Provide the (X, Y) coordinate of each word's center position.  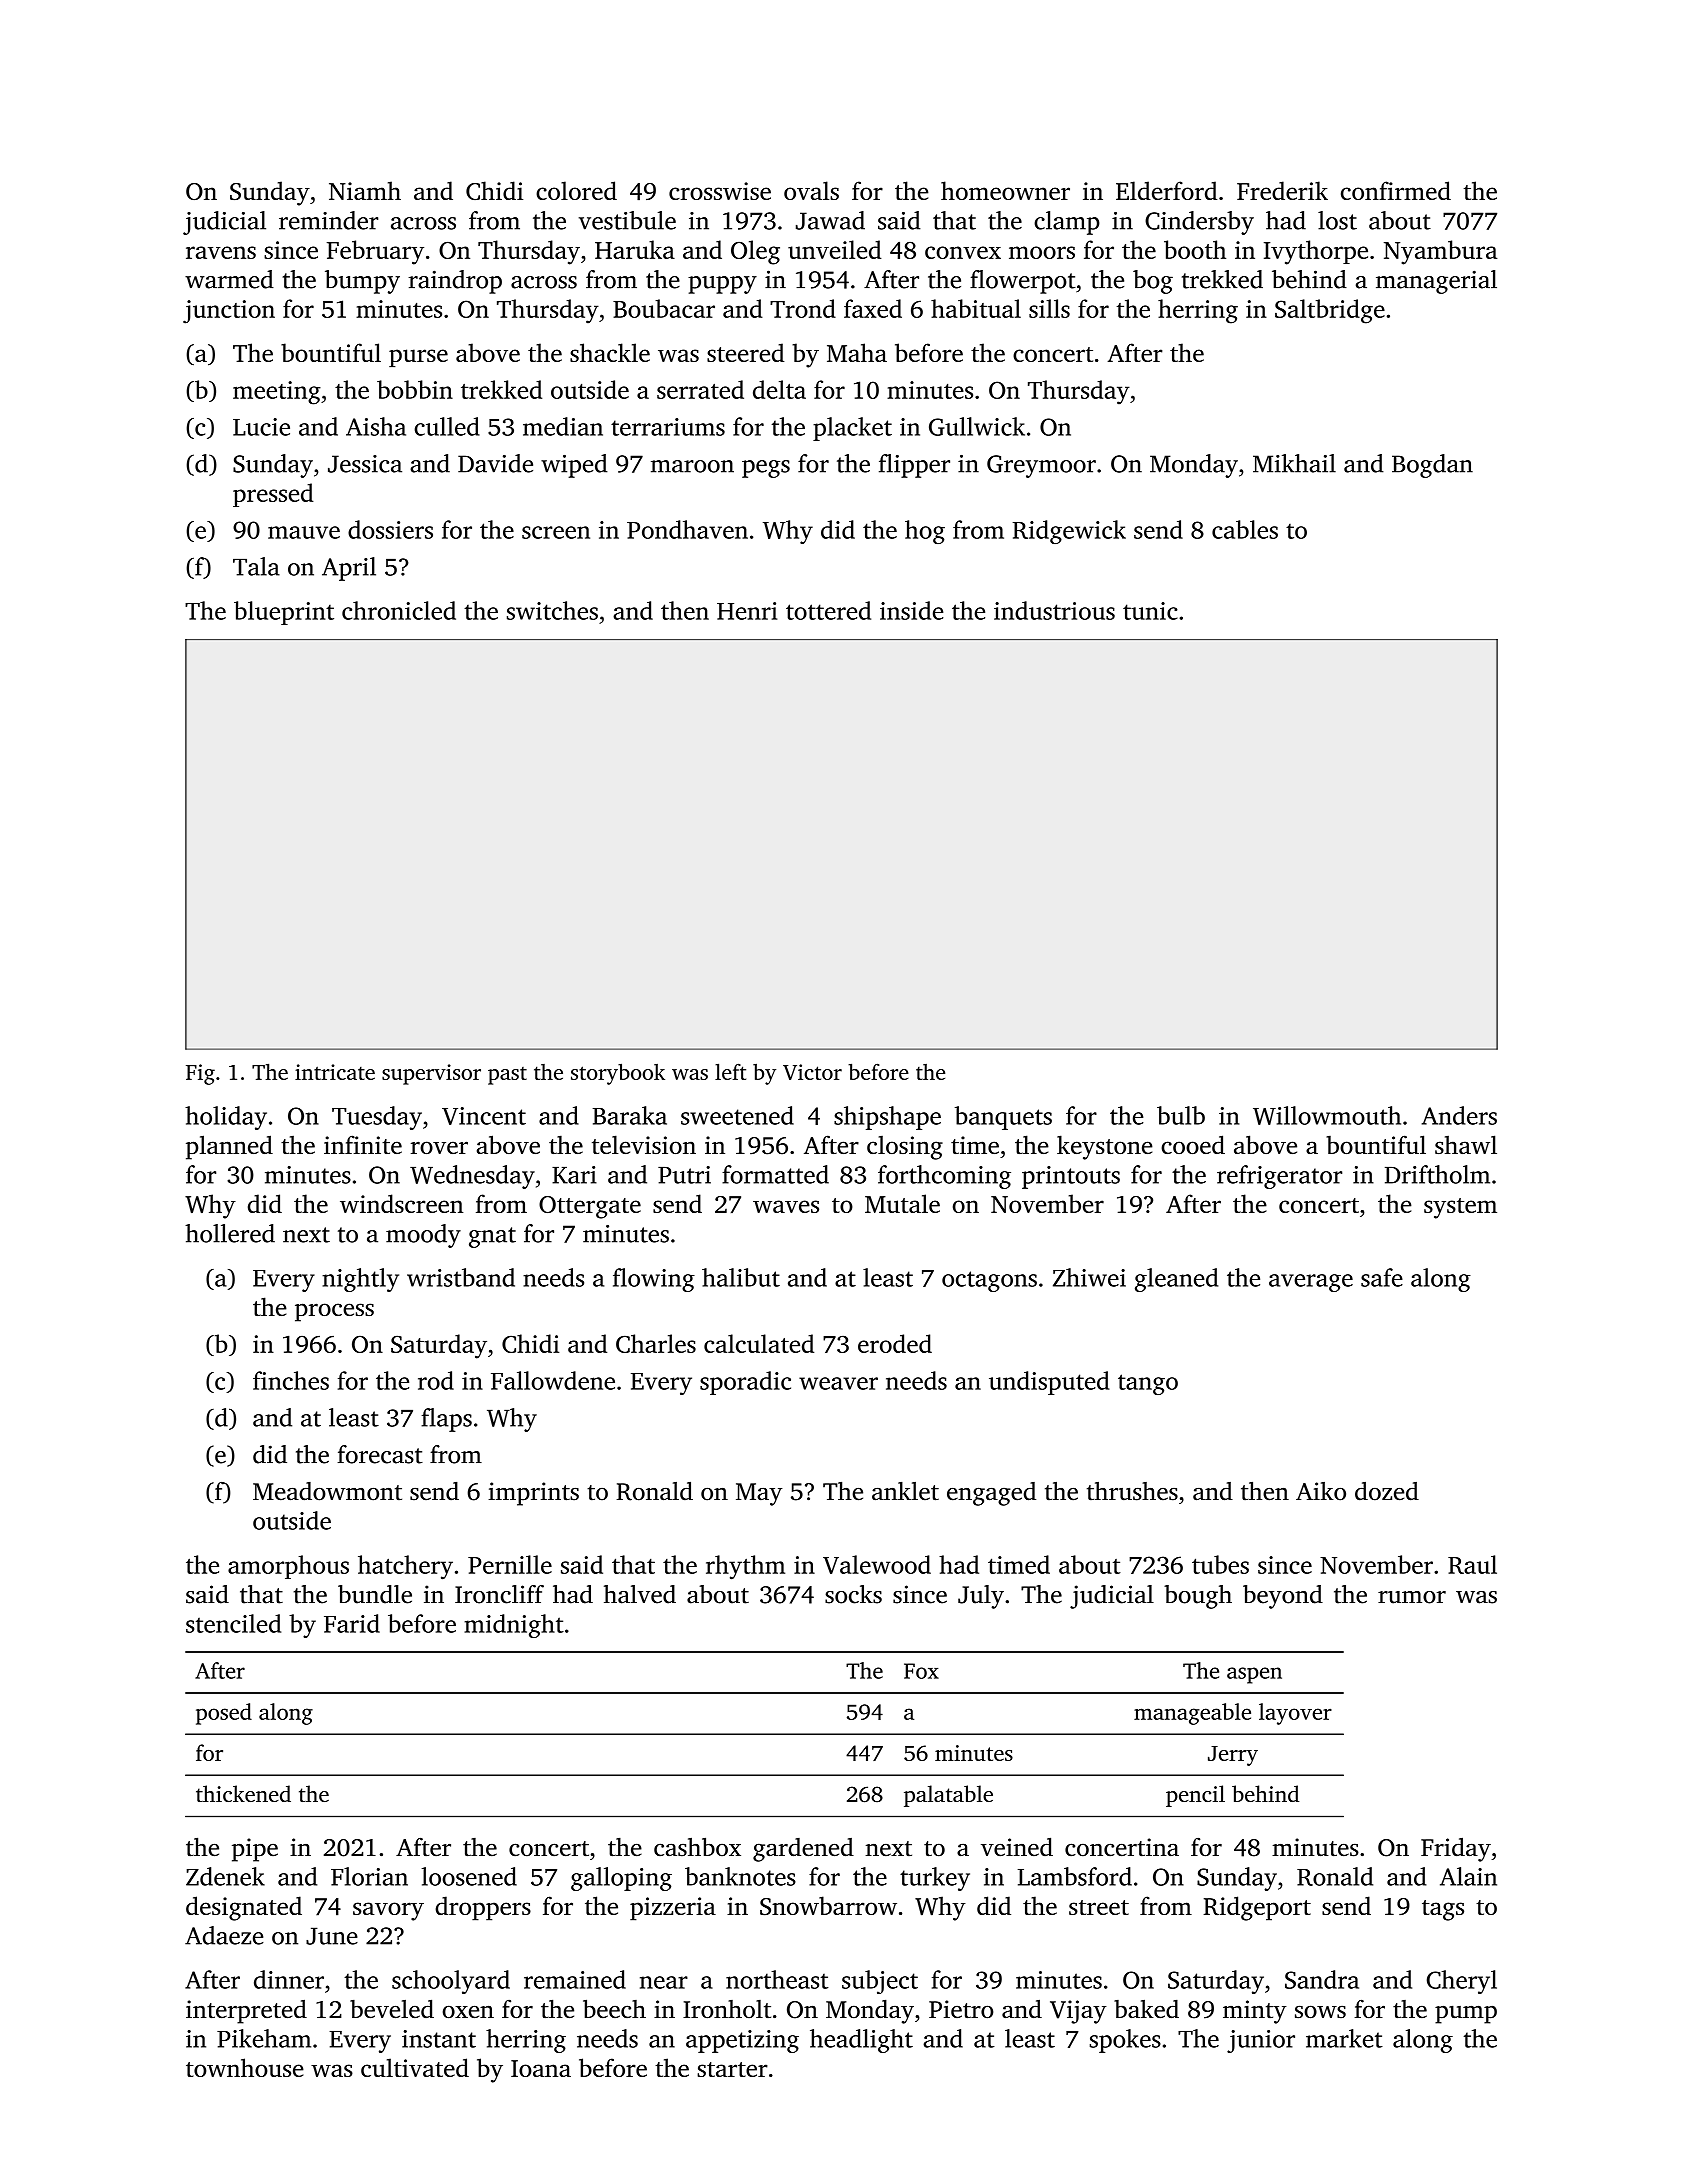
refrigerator (1279, 1177)
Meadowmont (327, 1491)
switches (552, 610)
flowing (654, 1280)
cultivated (415, 2067)
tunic (1150, 611)
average (1311, 1283)
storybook (618, 1074)
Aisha (376, 426)
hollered (230, 1233)
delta (779, 389)
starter (732, 2069)
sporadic (745, 1383)
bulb (1181, 1115)
